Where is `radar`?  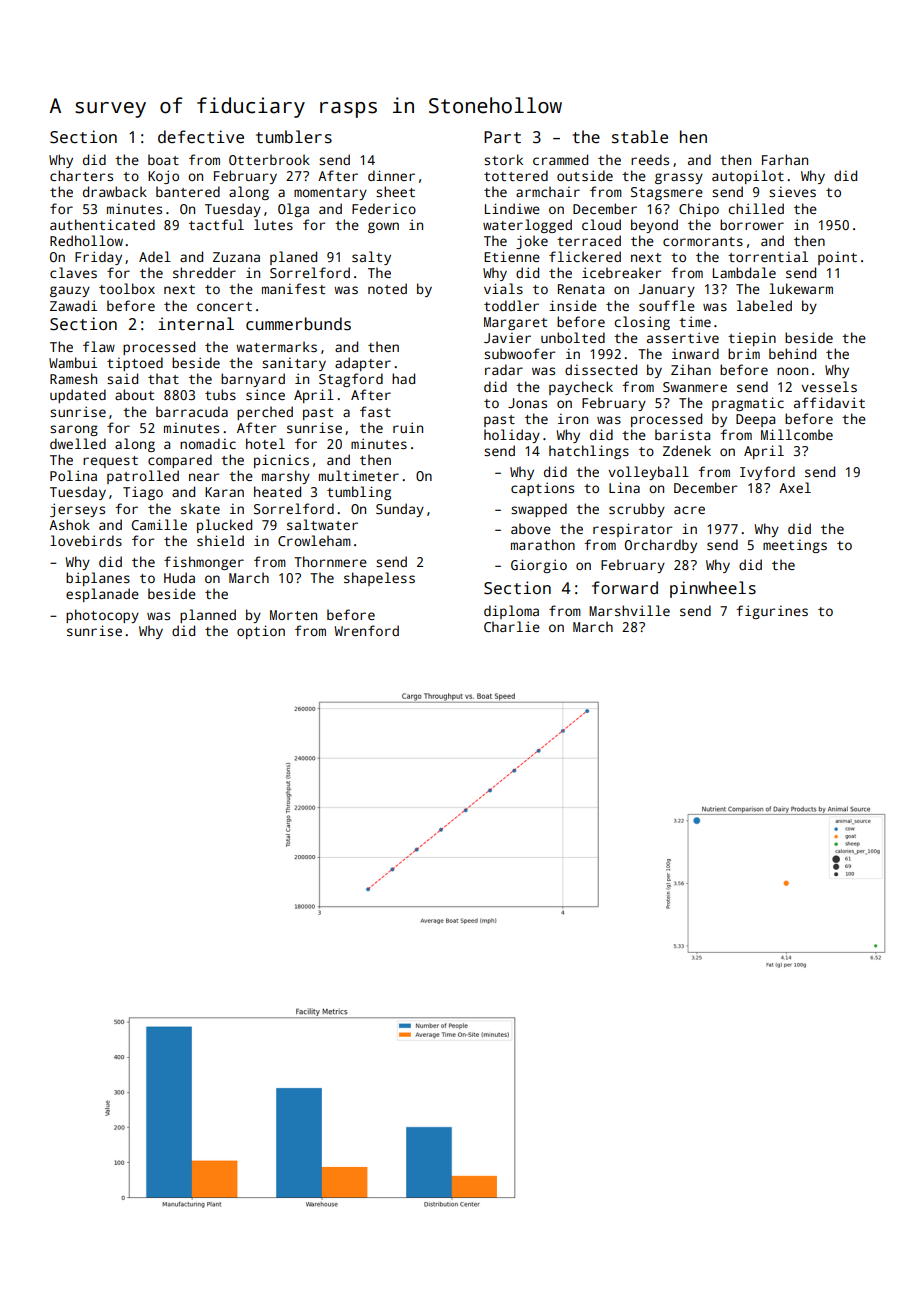 radar is located at coordinates (504, 369).
